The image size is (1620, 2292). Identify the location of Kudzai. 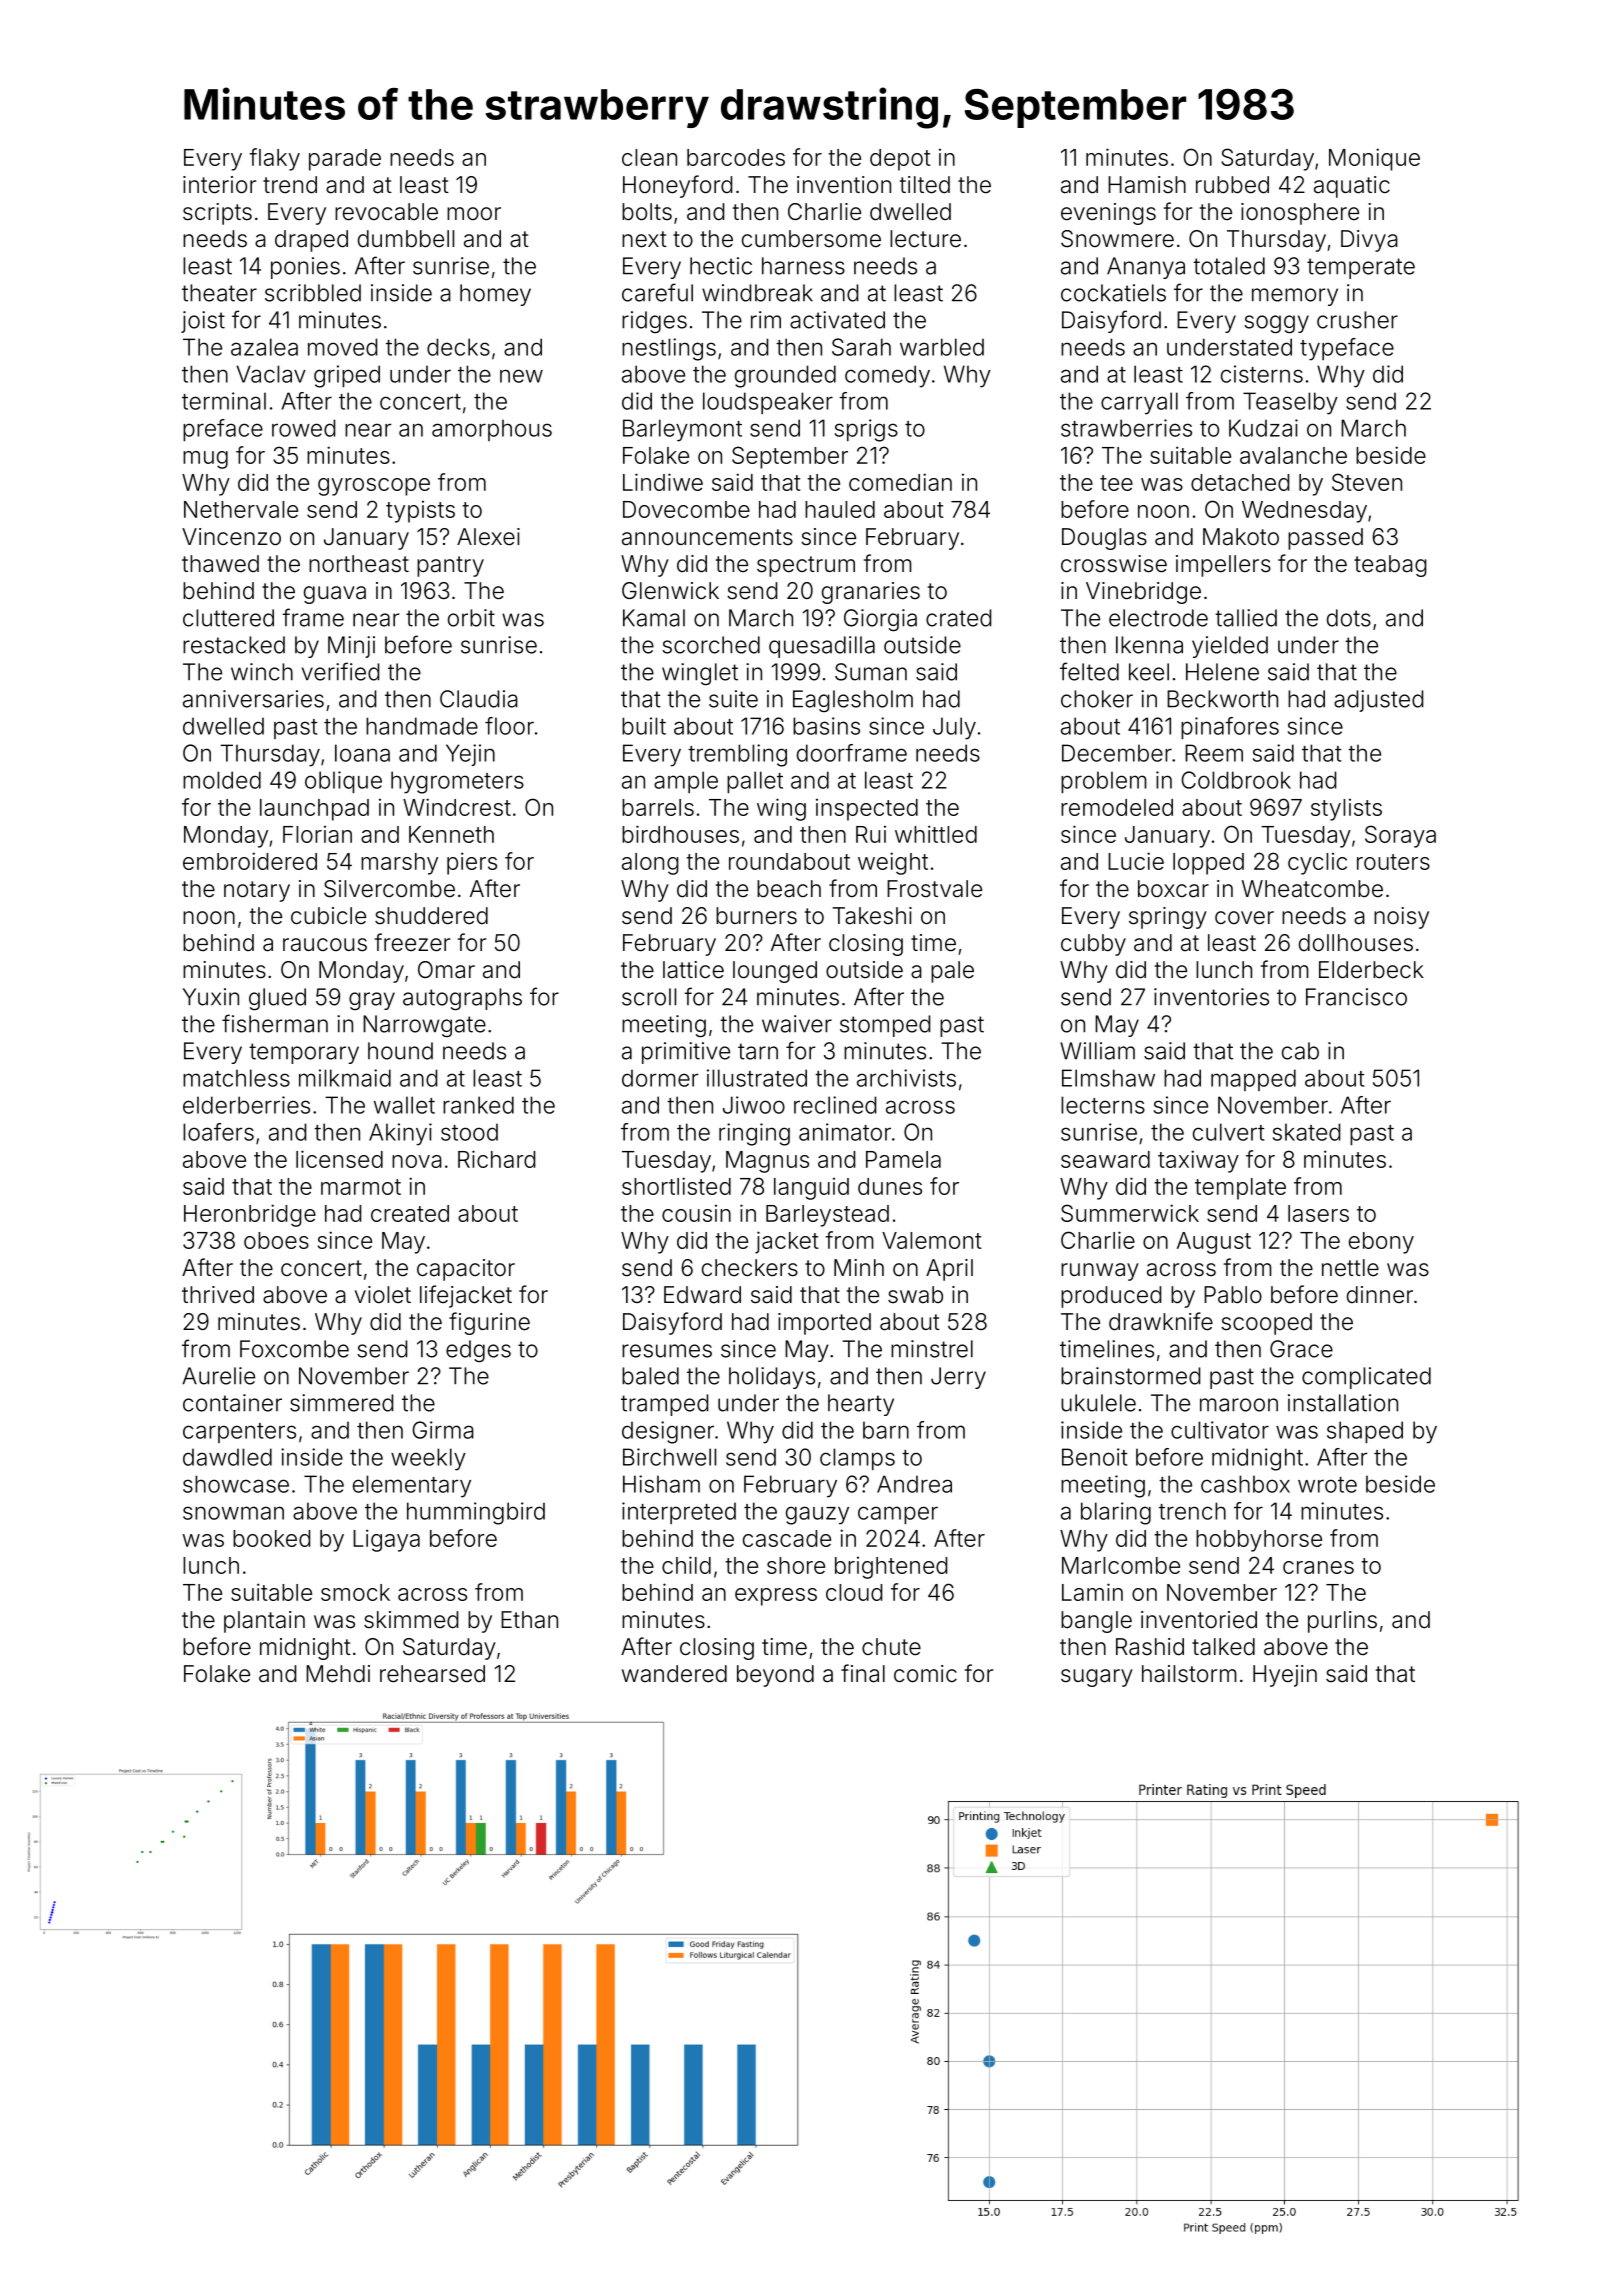
(1263, 428).
